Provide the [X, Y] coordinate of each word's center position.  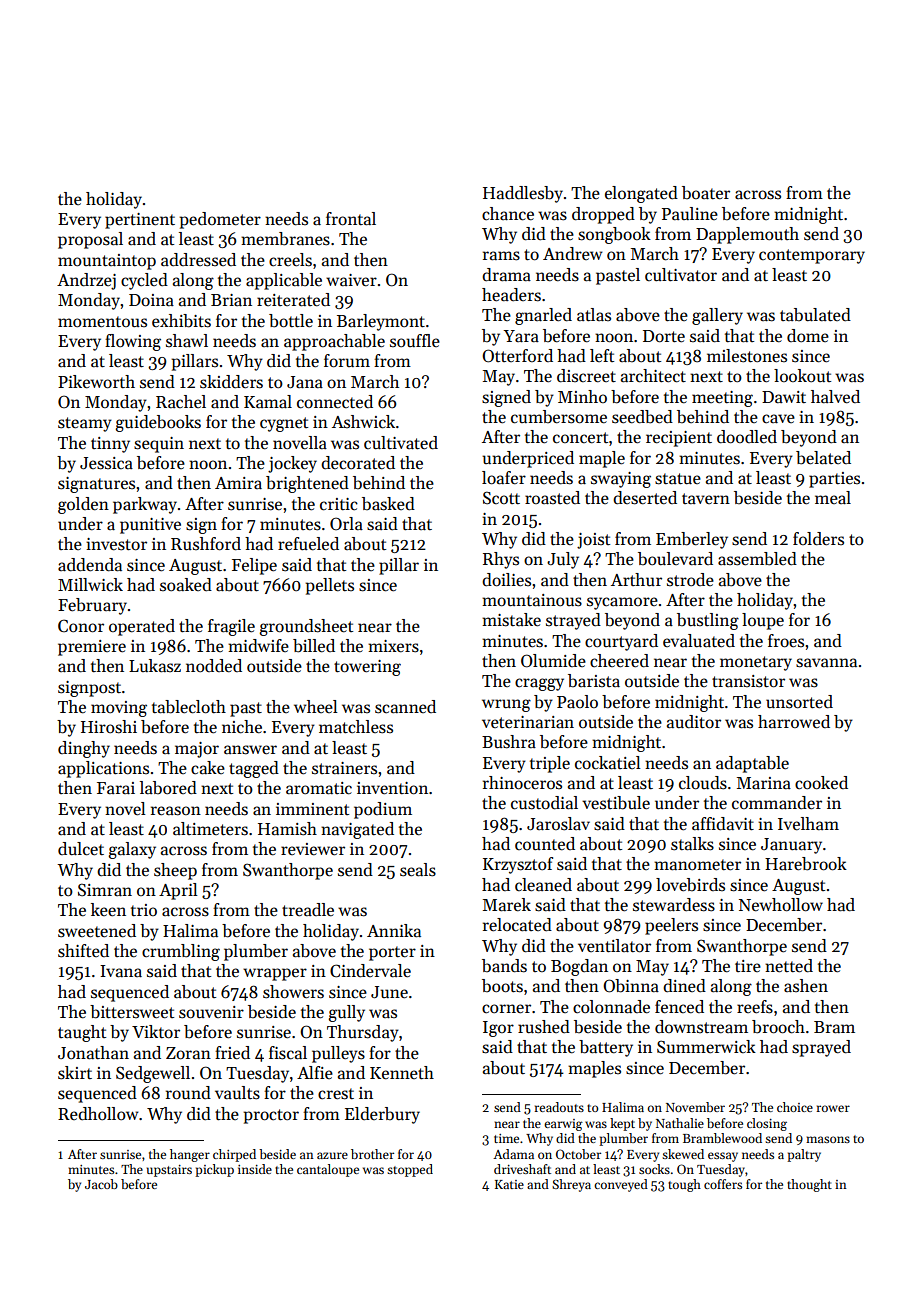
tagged [254, 769]
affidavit [723, 824]
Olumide [553, 661]
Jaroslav [558, 824]
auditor [694, 722]
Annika [394, 931]
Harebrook [806, 864]
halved [835, 397]
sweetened [97, 931]
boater [706, 193]
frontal [351, 219]
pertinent [140, 221]
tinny [110, 445]
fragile [231, 627]
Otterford [517, 356]
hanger [190, 1155]
